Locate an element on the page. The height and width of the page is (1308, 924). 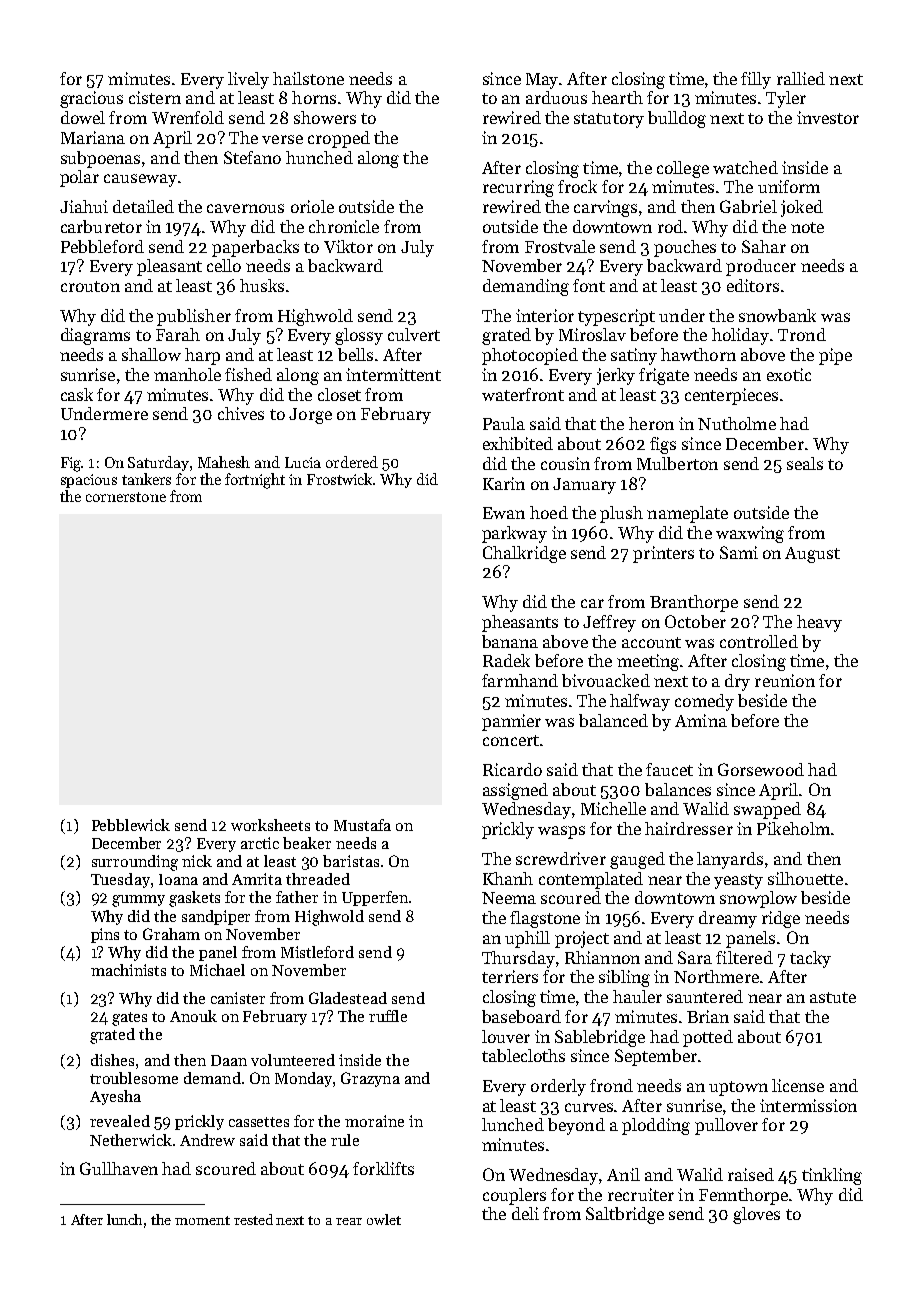
Pikeholm is located at coordinates (793, 828).
